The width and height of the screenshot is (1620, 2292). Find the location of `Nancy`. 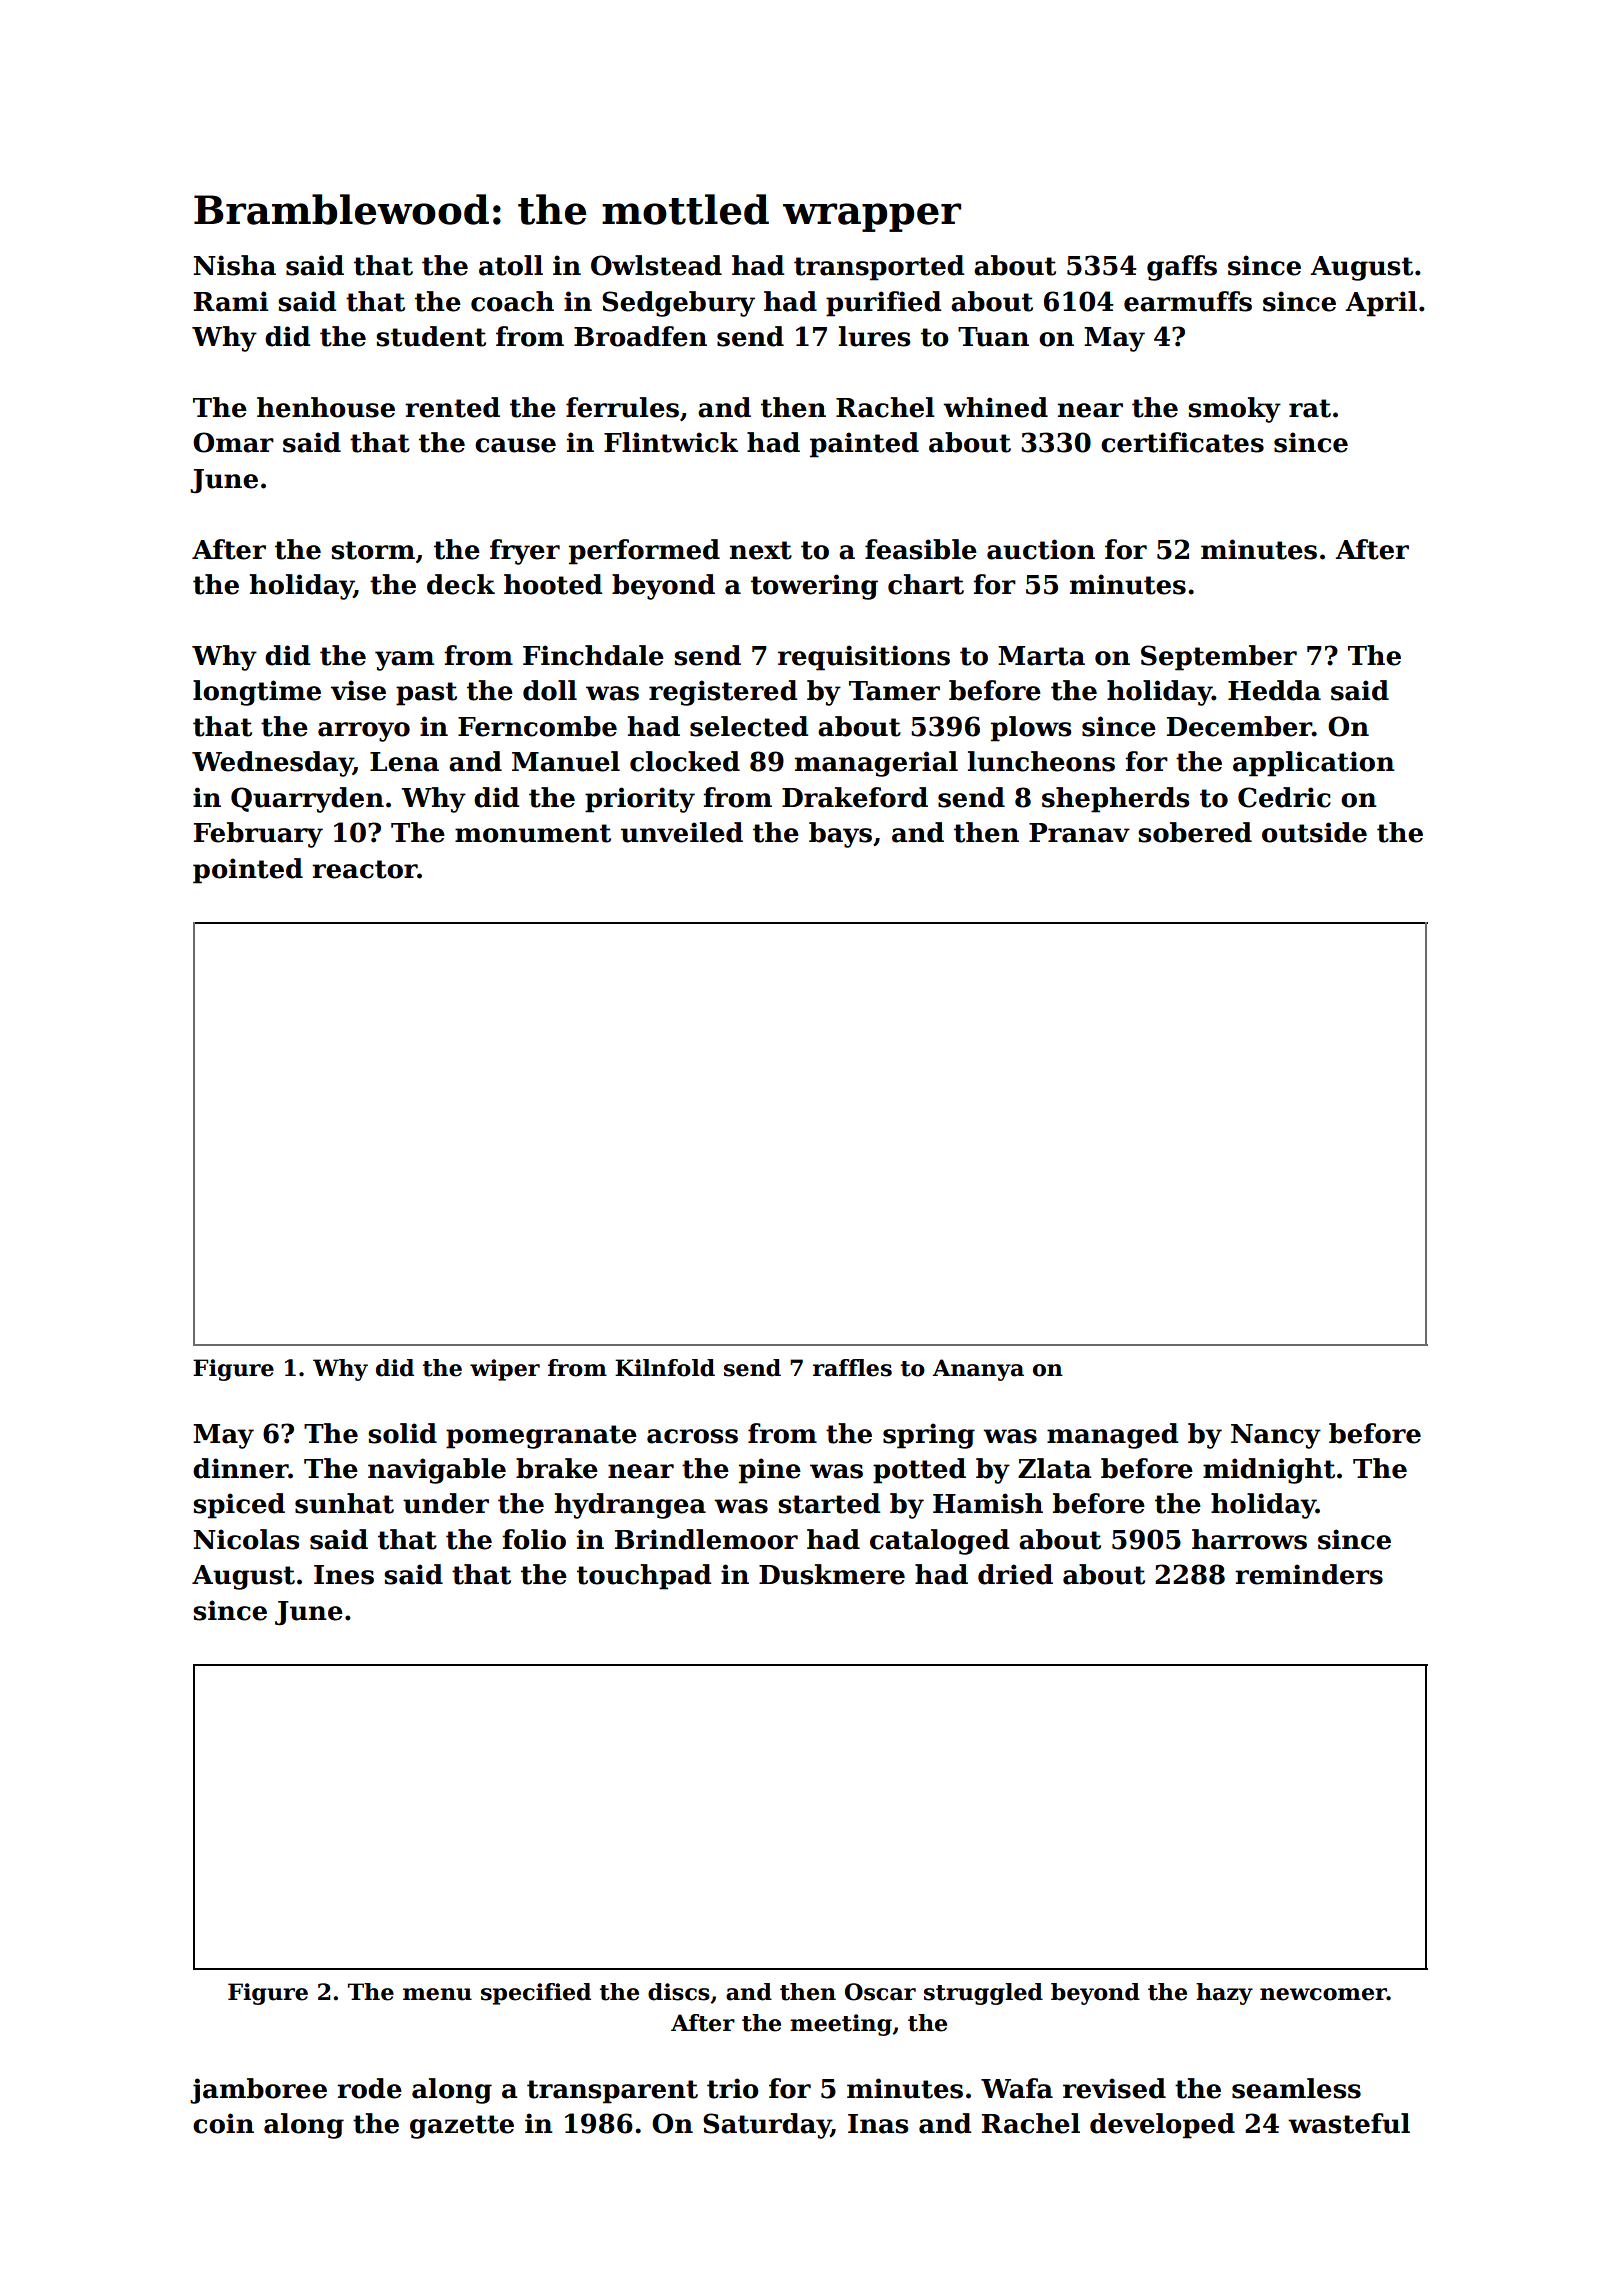

Nancy is located at coordinates (1276, 1436).
